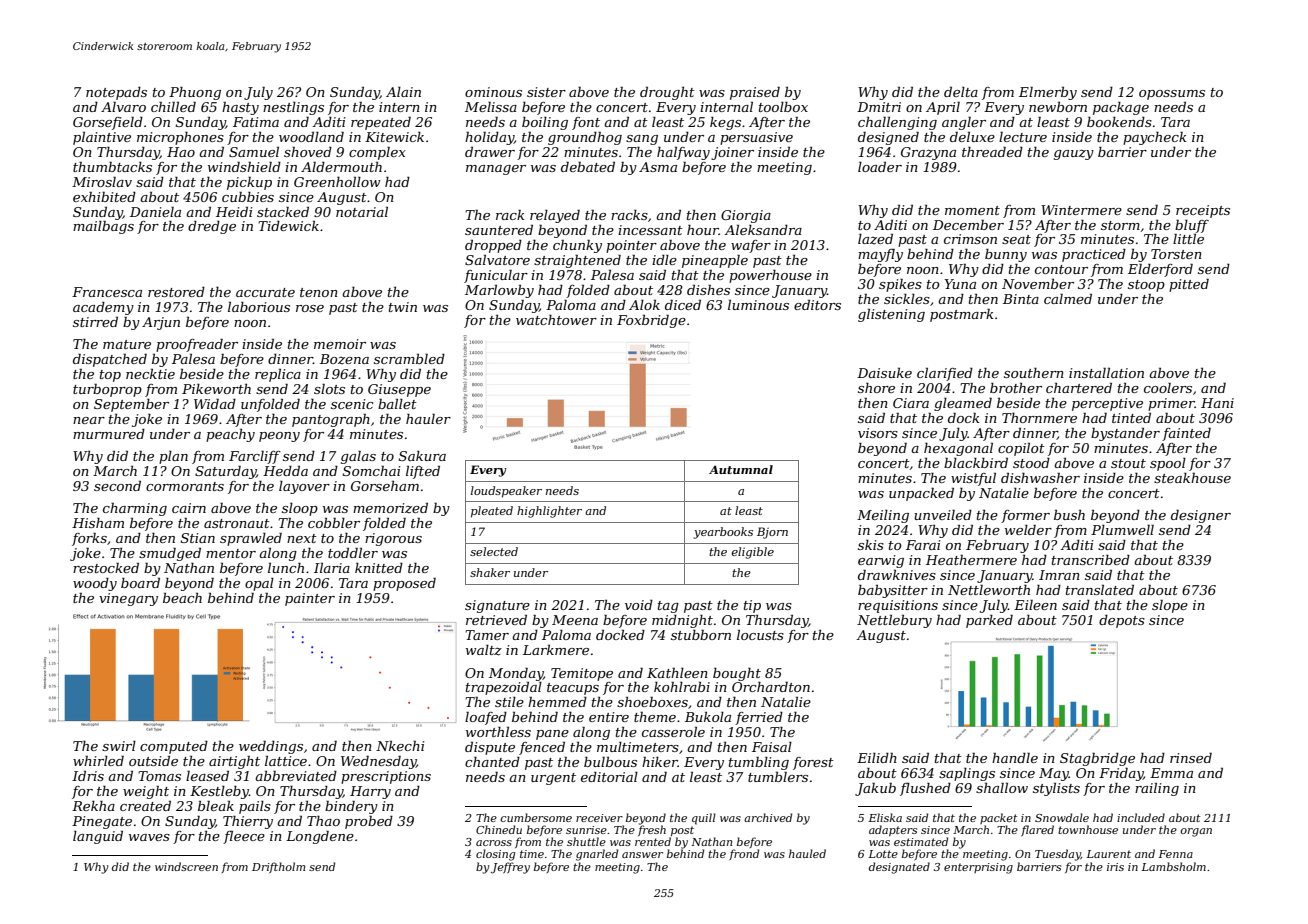  I want to click on selected, so click(494, 551).
